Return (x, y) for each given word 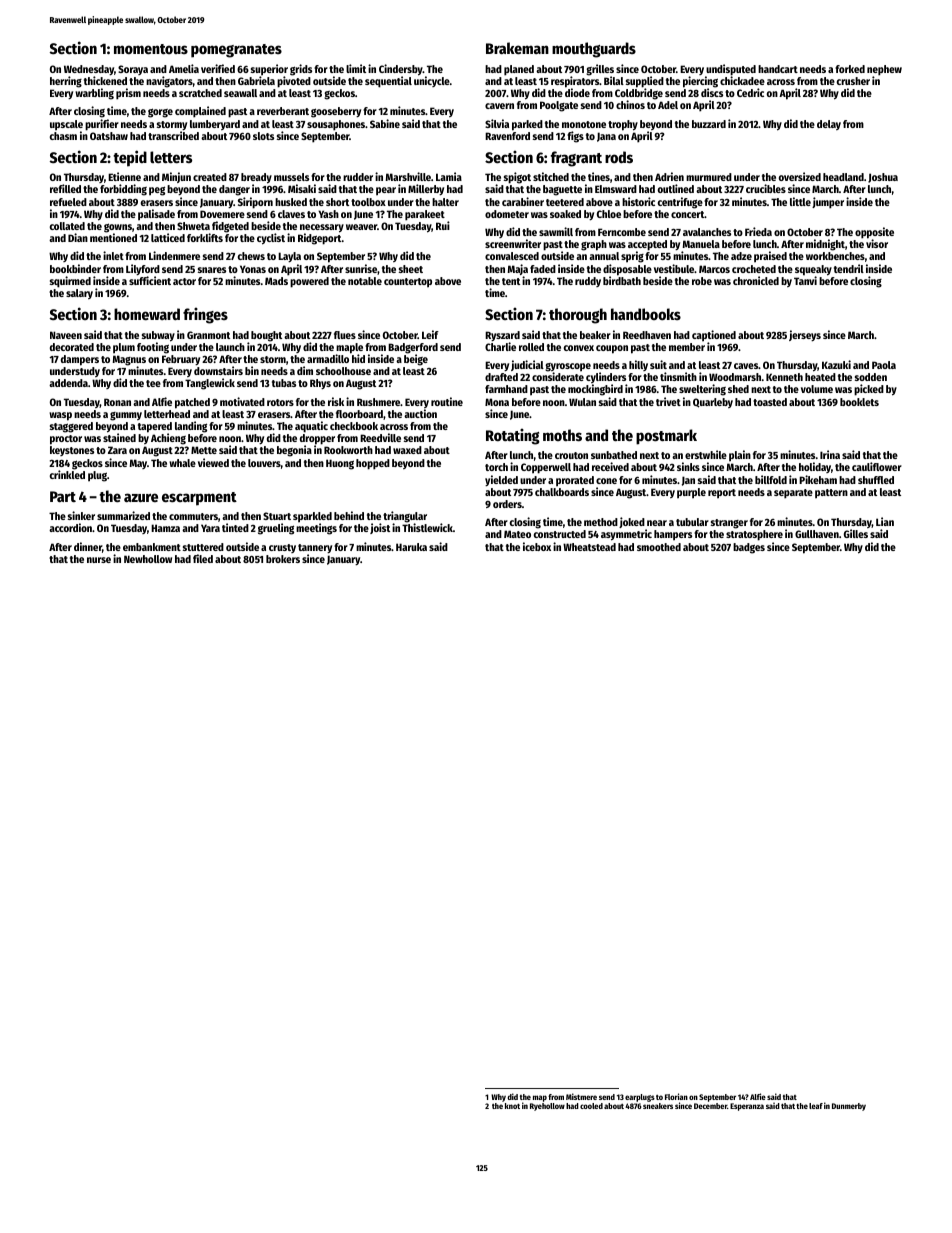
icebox (537, 546)
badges (749, 548)
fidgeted (230, 227)
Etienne (124, 176)
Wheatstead (589, 547)
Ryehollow (547, 1107)
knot (512, 1106)
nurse (99, 560)
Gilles (856, 534)
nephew (884, 70)
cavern (499, 106)
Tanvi (805, 280)
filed (203, 558)
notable (365, 281)
